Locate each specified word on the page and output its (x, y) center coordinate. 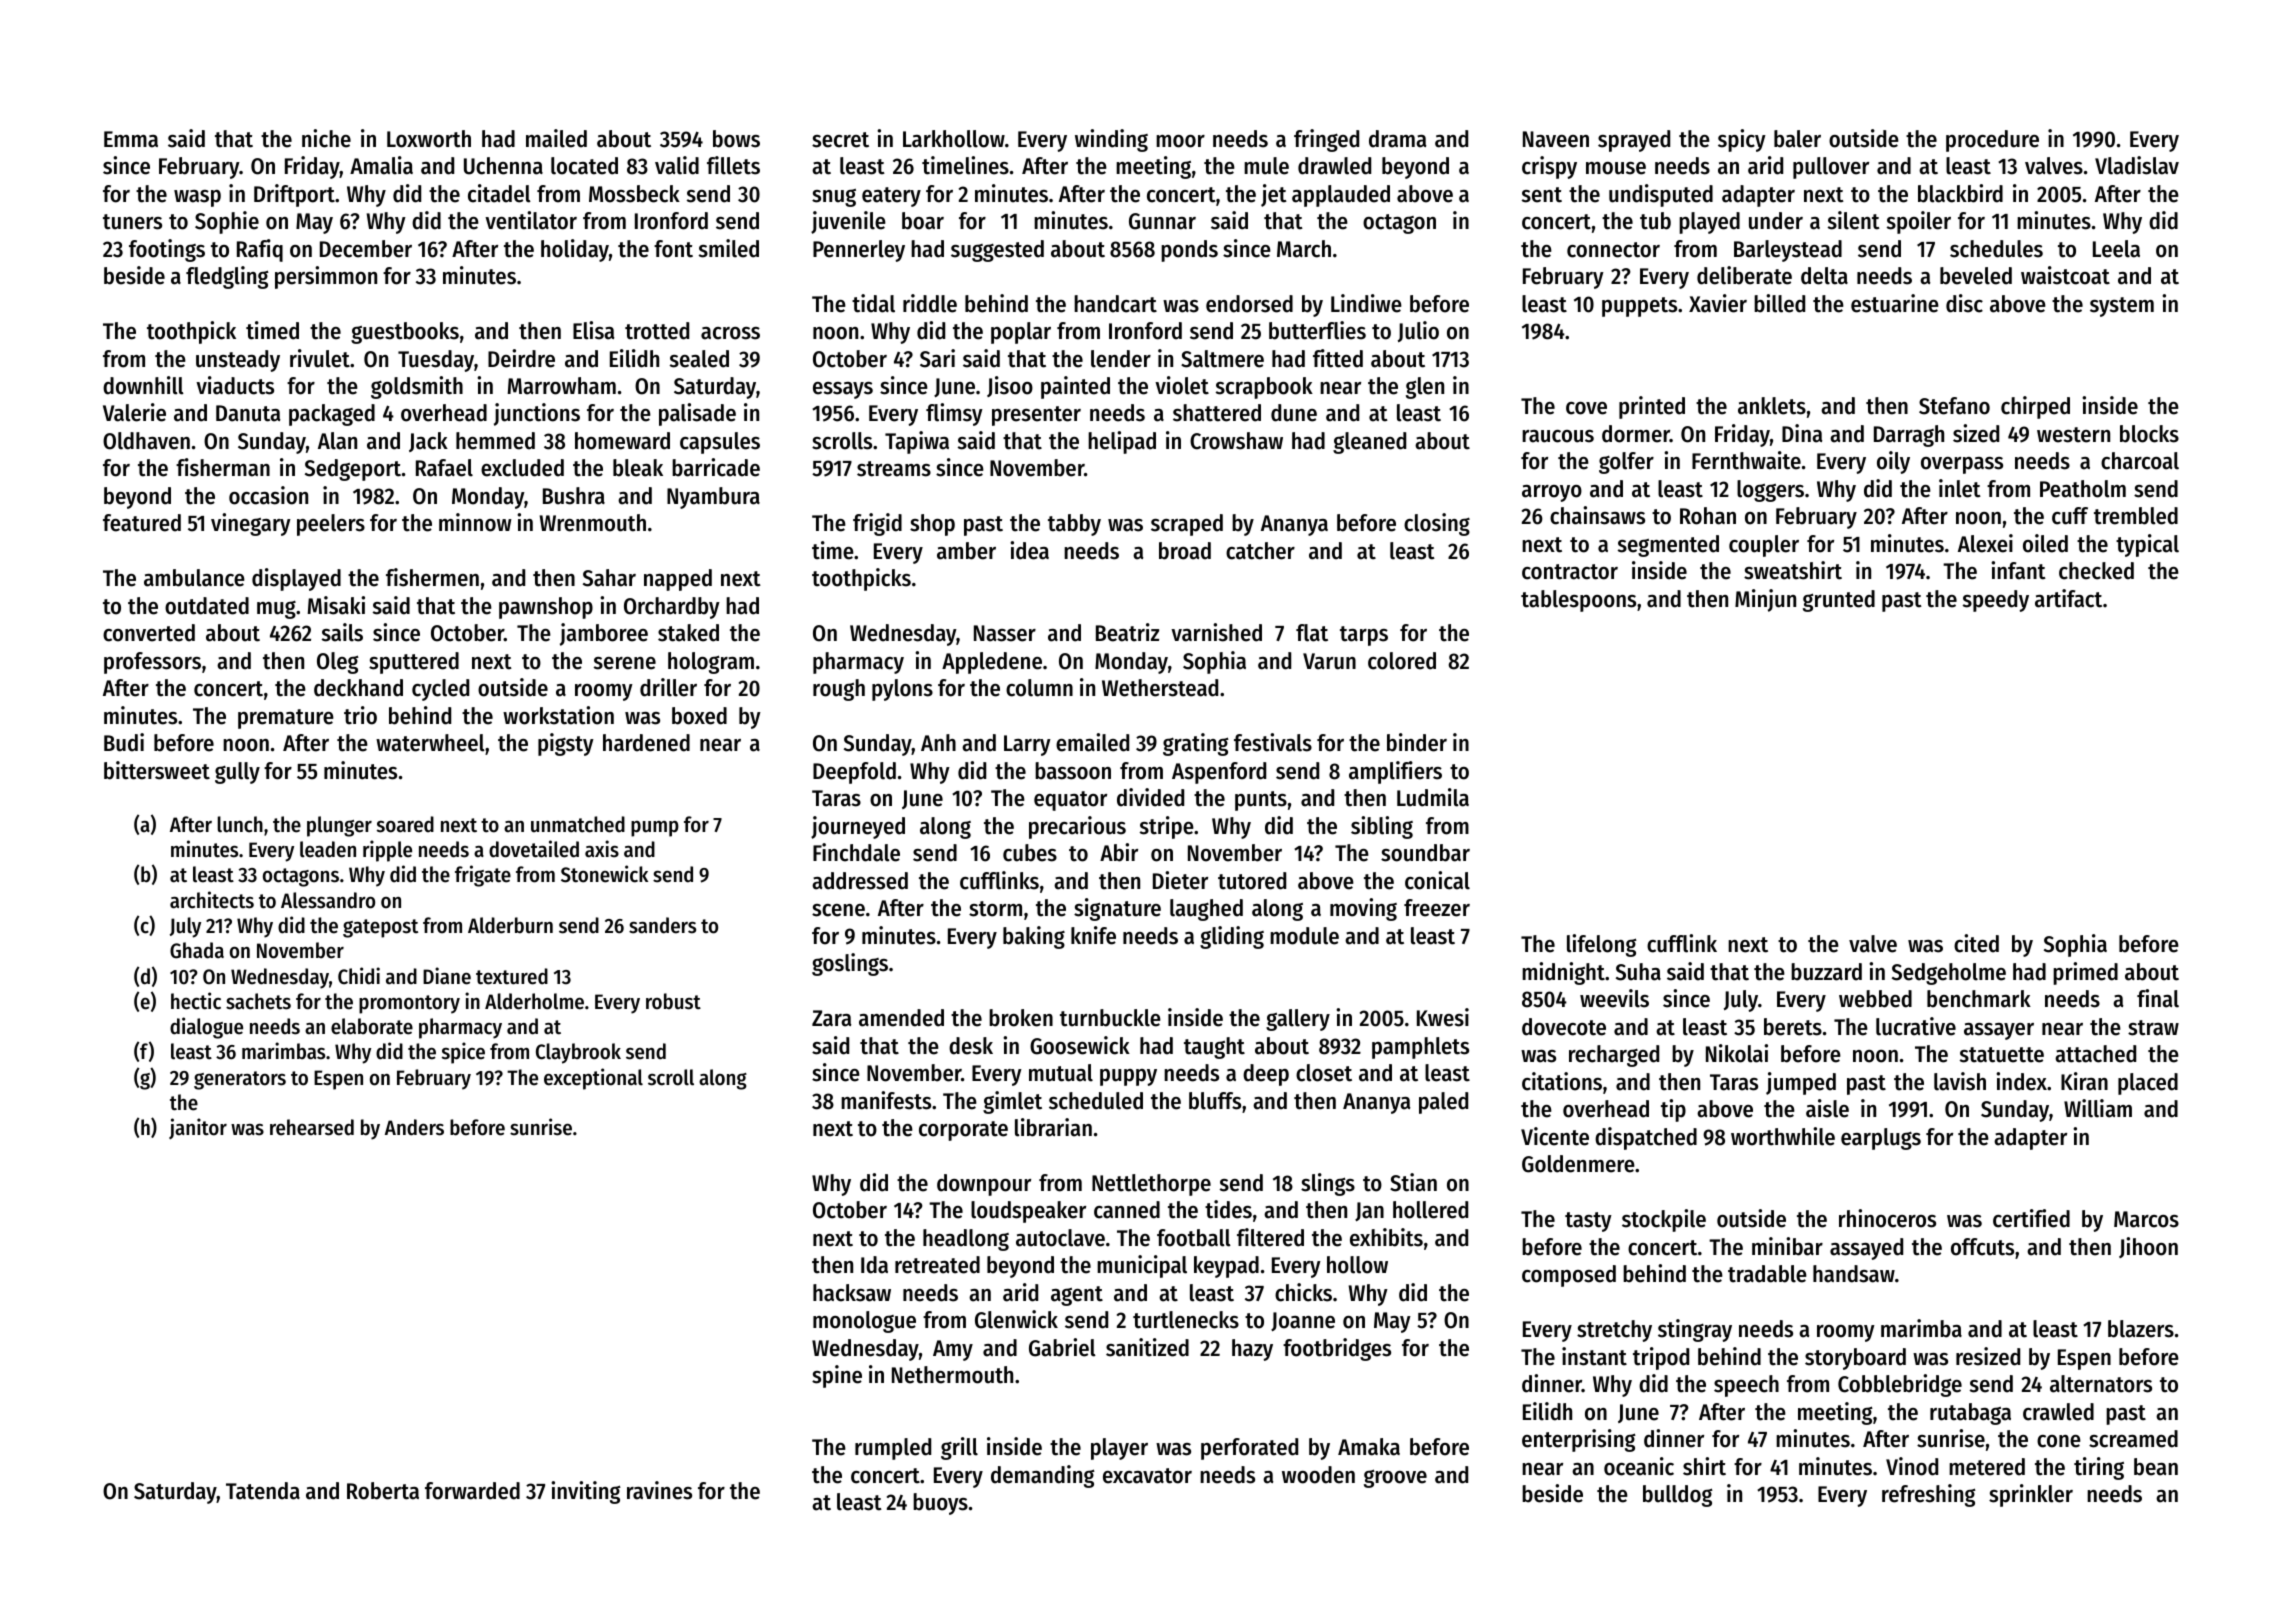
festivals (1273, 742)
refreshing (1929, 1495)
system (2122, 307)
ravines (659, 1490)
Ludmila (1433, 797)
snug (834, 198)
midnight (1563, 973)
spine (837, 1376)
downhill (143, 385)
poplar (1021, 333)
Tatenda (263, 1491)
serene (625, 663)
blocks (2149, 434)
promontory (409, 1004)
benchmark (1979, 999)
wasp (197, 198)
